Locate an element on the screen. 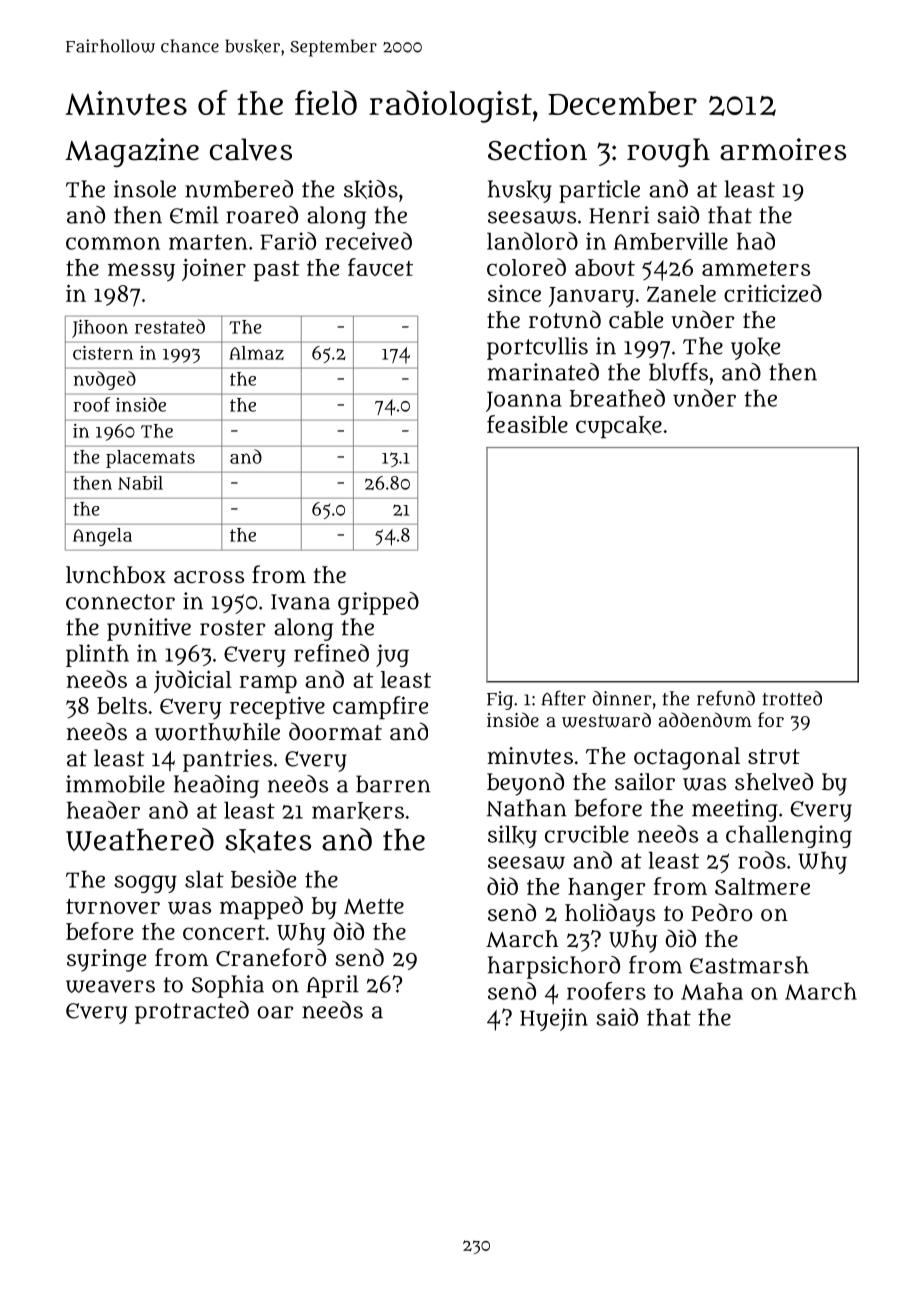 Image resolution: width=924 pixels, height=1311 pixels. dinner is located at coordinates (622, 698).
